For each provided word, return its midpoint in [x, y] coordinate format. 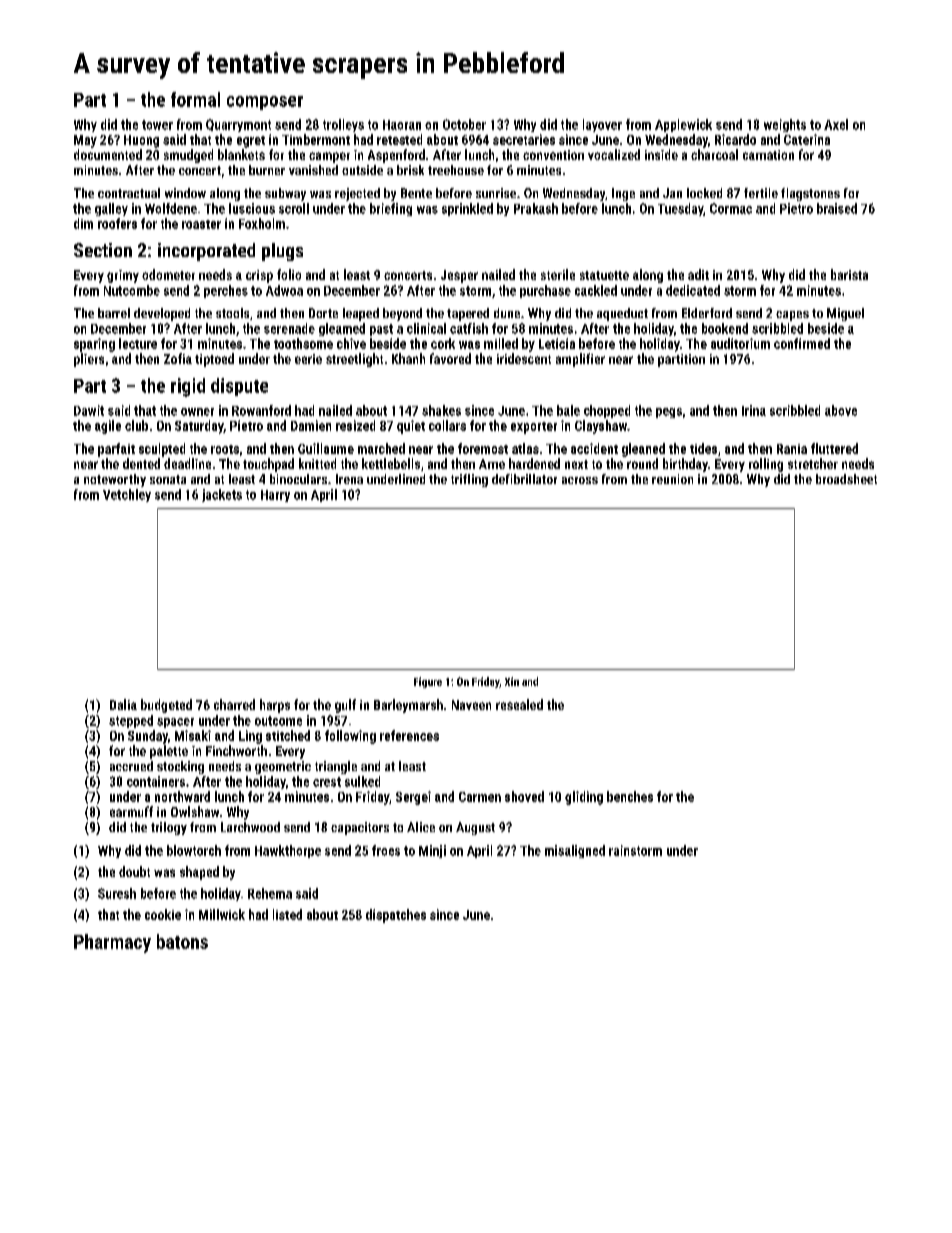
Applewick [683, 125]
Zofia [178, 358]
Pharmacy [112, 943]
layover [602, 125]
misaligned [575, 851]
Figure [428, 682]
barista [849, 274]
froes [386, 850]
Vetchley [127, 495]
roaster [201, 224]
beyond [402, 314]
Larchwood [250, 827]
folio [289, 274]
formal [195, 99]
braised [837, 208]
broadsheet [846, 479]
